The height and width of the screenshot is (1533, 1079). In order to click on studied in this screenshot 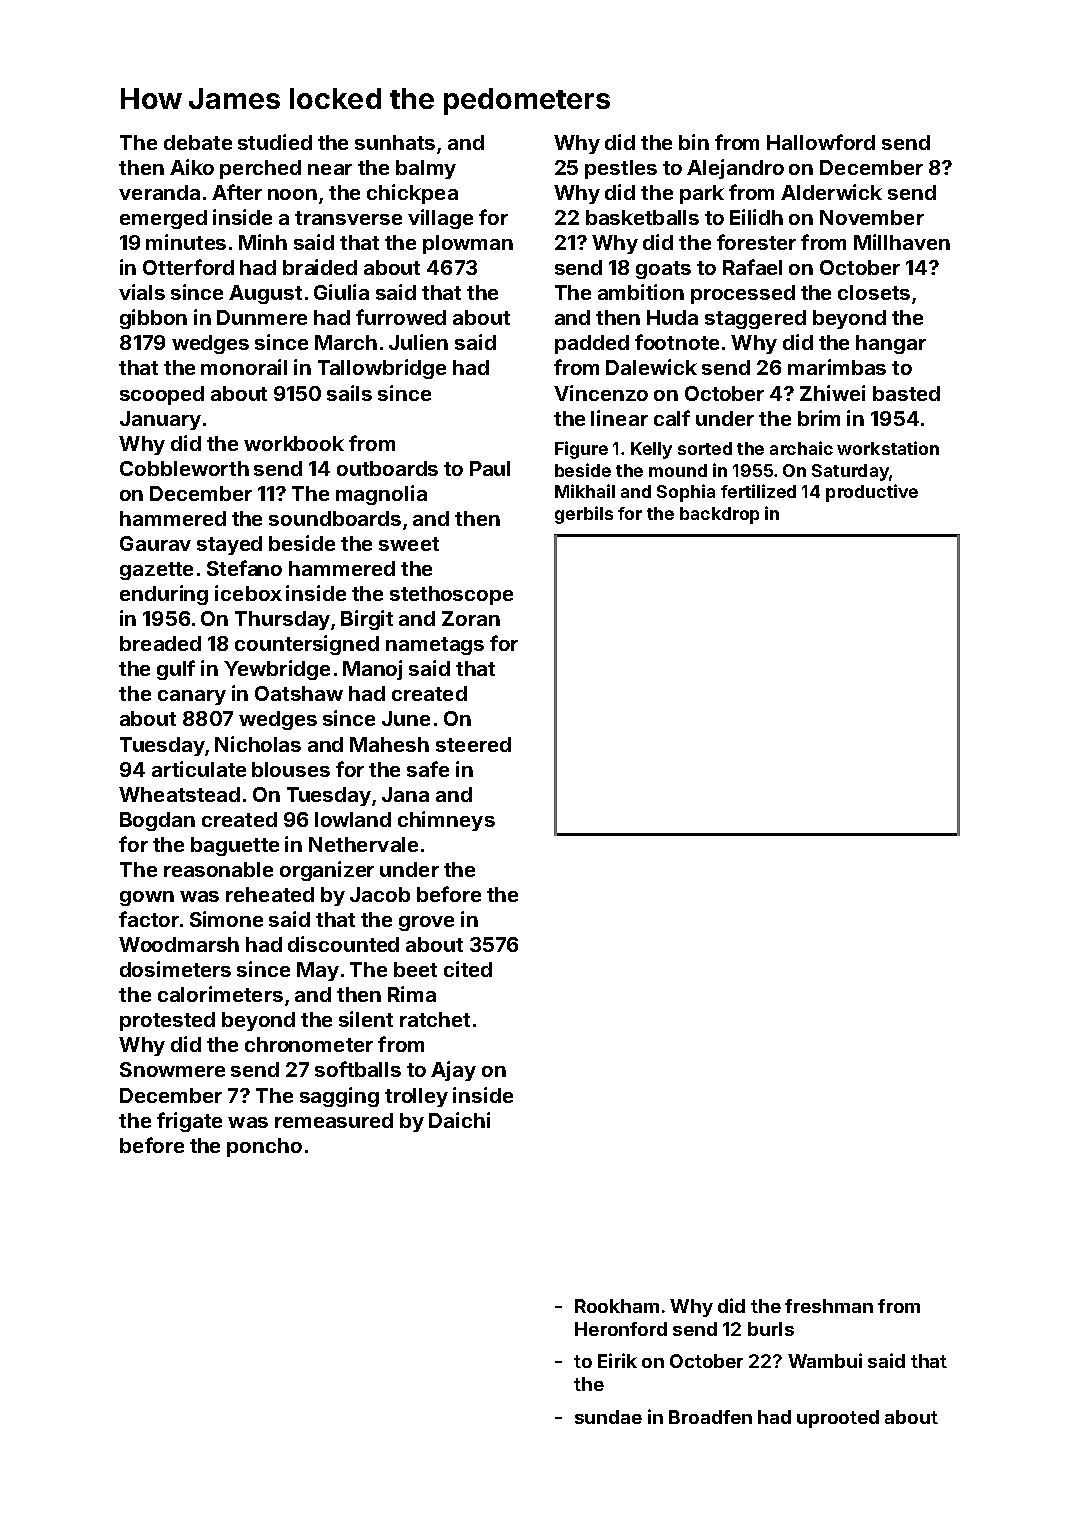, I will do `click(275, 142)`.
